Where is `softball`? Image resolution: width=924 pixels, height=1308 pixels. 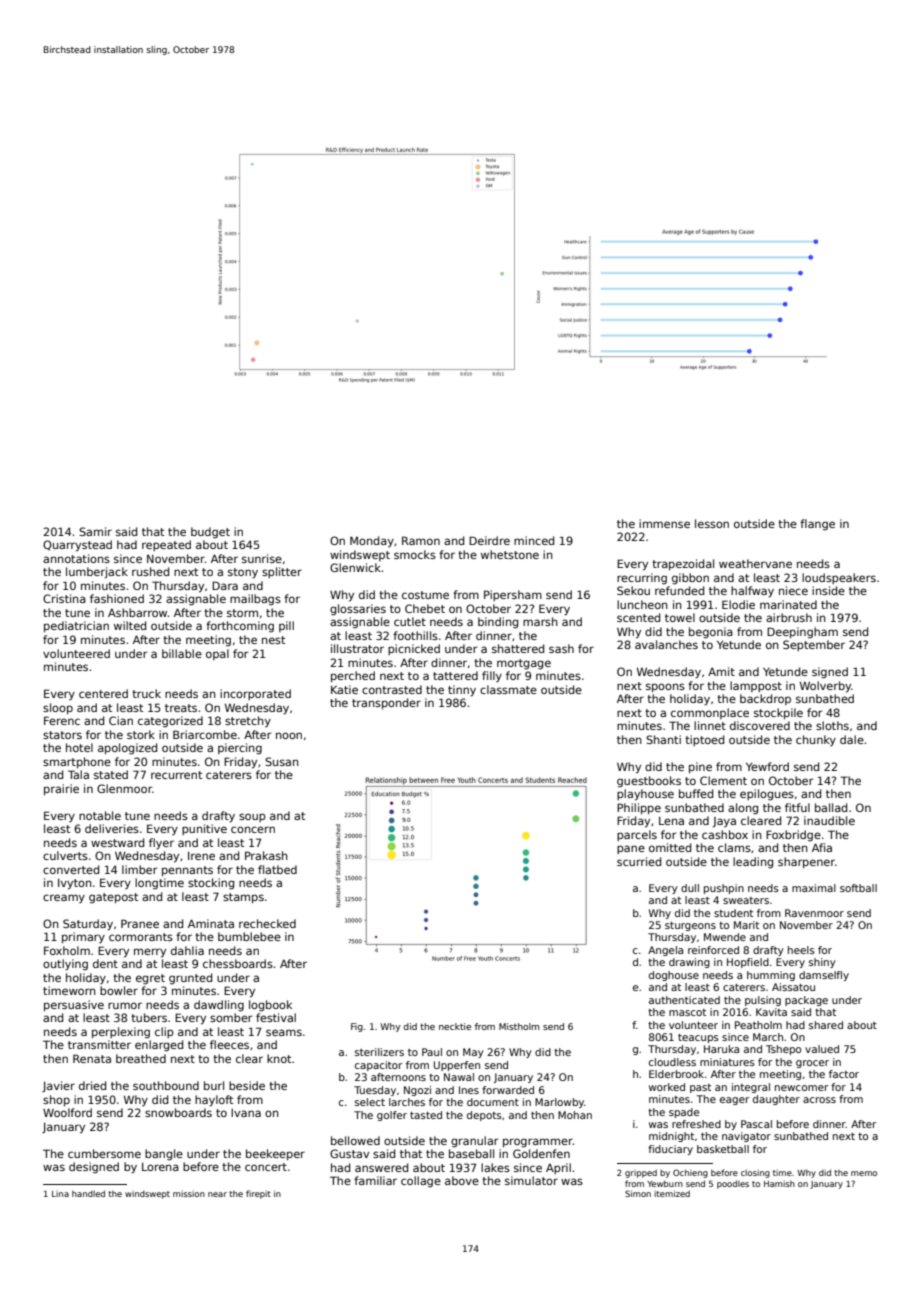
softball is located at coordinates (858, 888).
